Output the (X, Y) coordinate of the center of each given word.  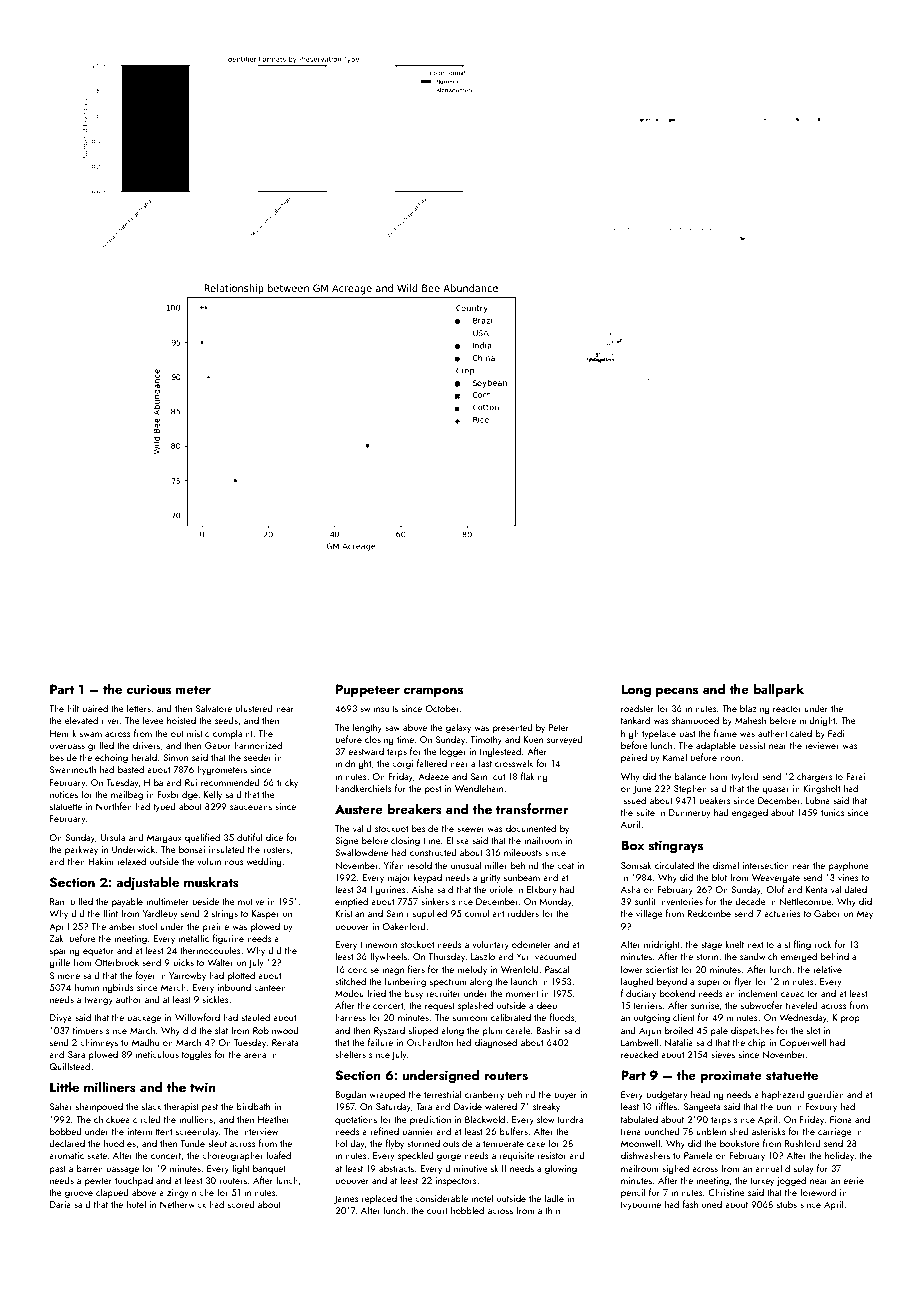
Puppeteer (368, 690)
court (437, 1211)
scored (241, 1204)
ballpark (778, 690)
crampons (433, 692)
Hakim (101, 861)
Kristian (349, 913)
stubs (787, 1204)
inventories (681, 901)
